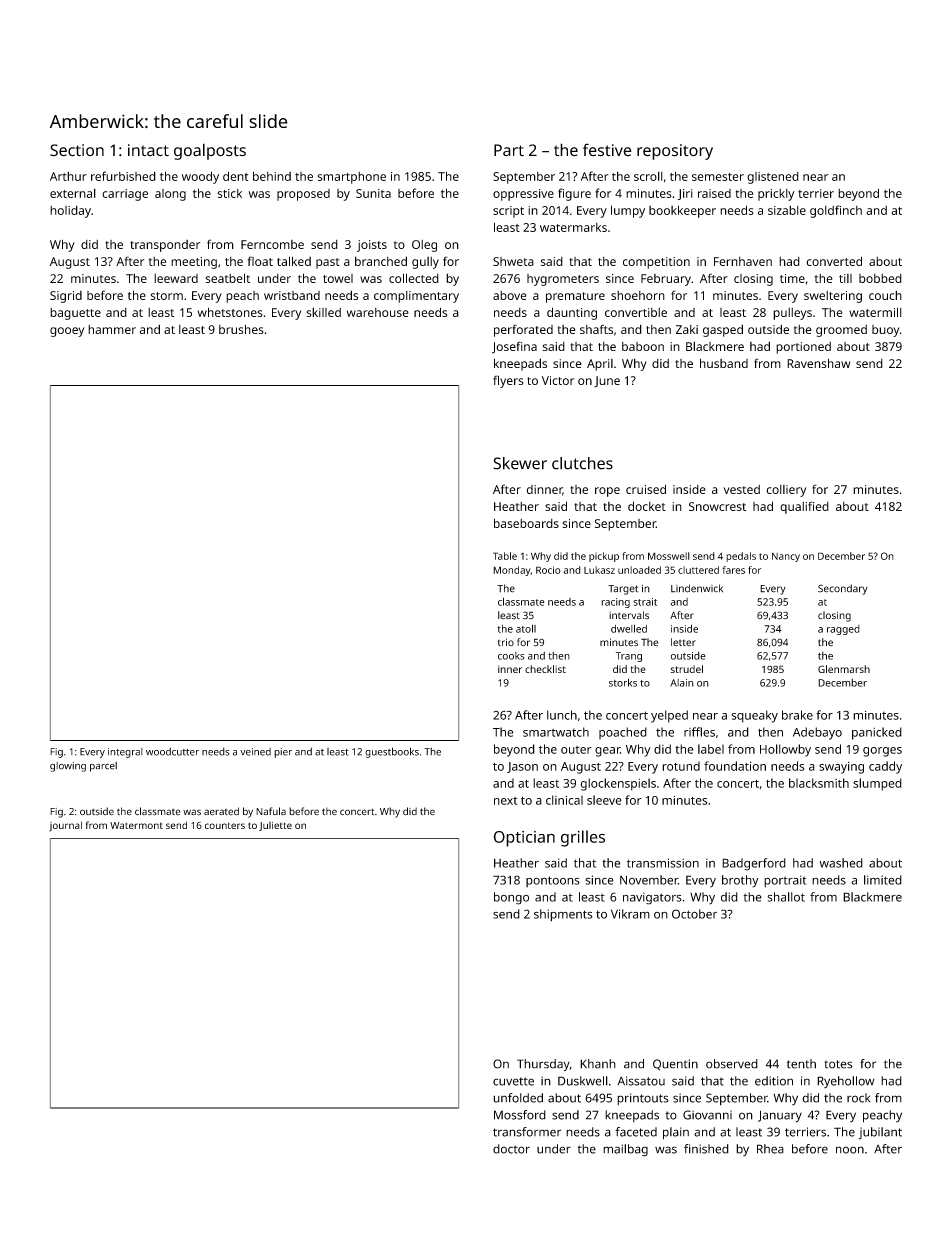 The width and height of the screenshot is (952, 1233). What do you see at coordinates (838, 1064) in the screenshot?
I see `totes` at bounding box center [838, 1064].
